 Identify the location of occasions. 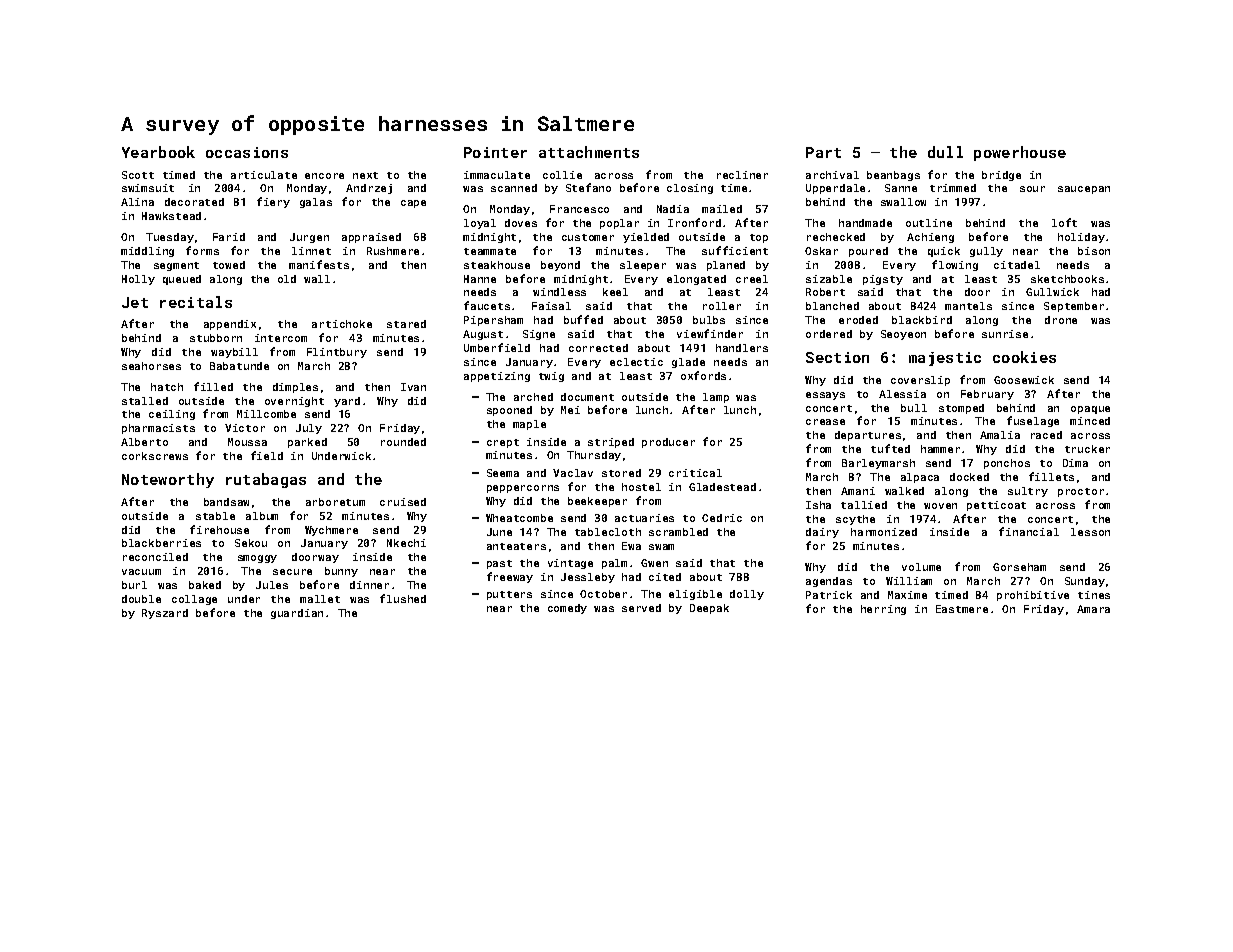
(247, 152).
